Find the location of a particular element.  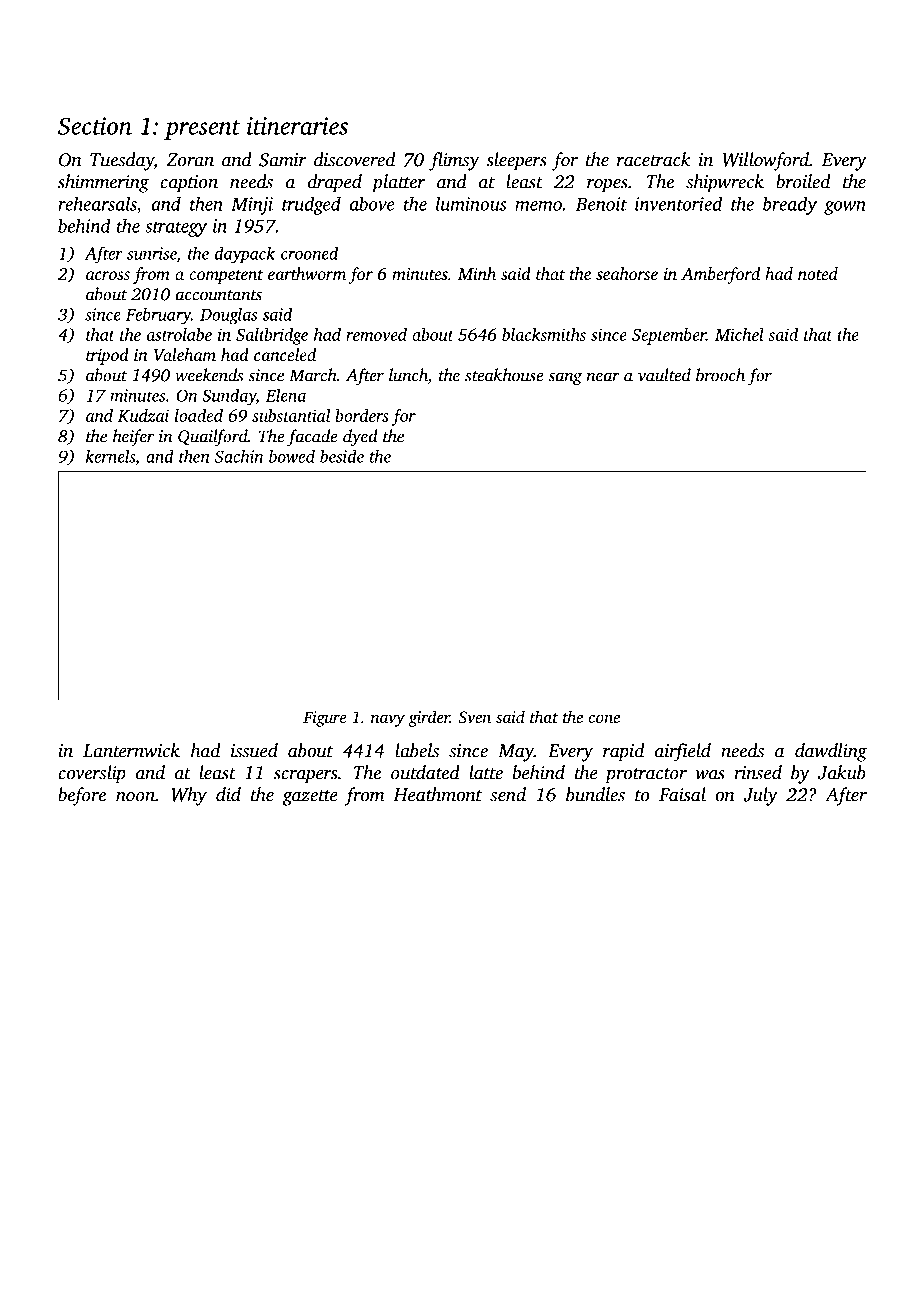

itineraries is located at coordinates (297, 126).
